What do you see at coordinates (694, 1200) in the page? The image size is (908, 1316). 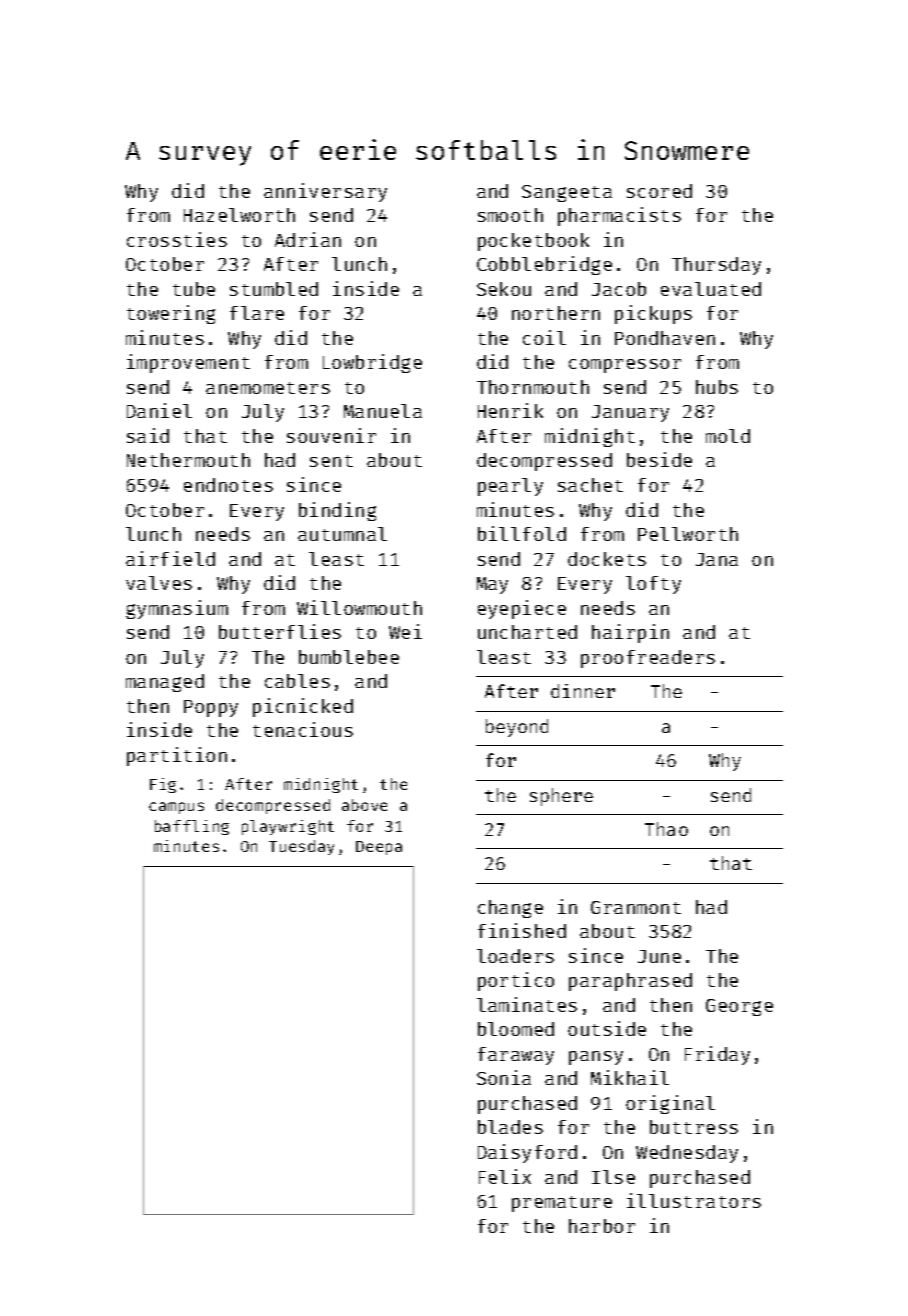 I see `illustrators` at bounding box center [694, 1200].
